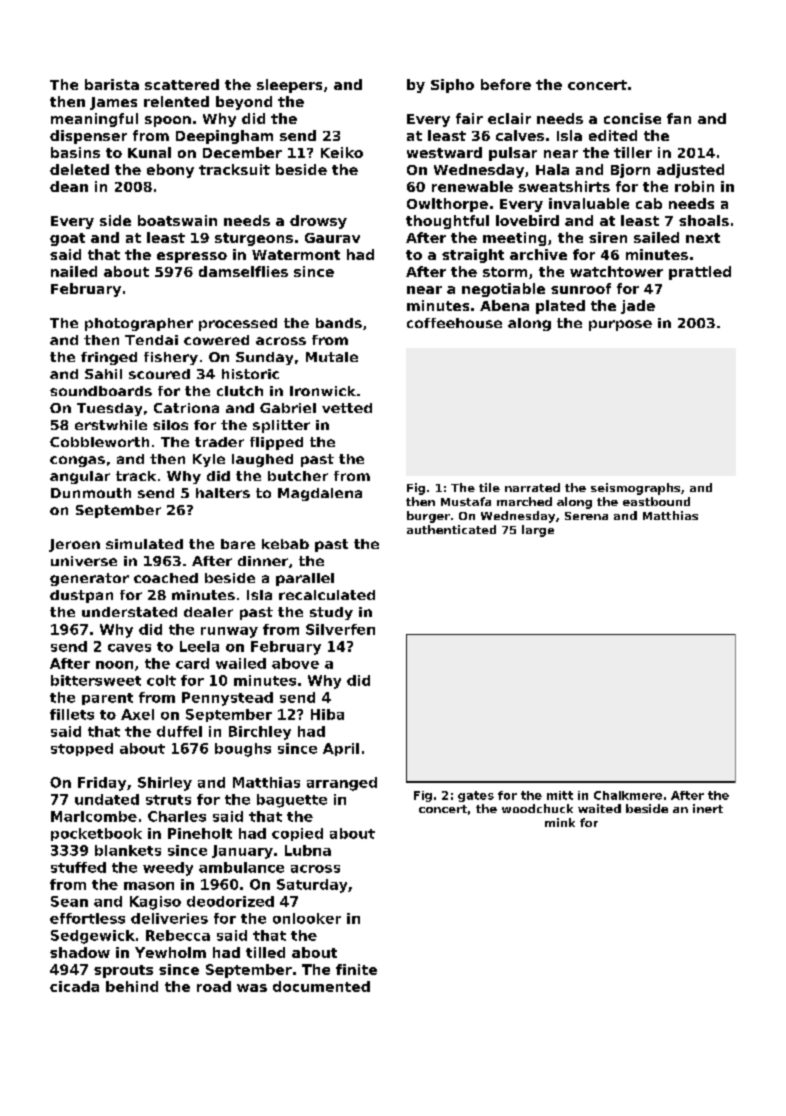 Image resolution: width=786 pixels, height=1116 pixels. I want to click on onlooker, so click(307, 918).
